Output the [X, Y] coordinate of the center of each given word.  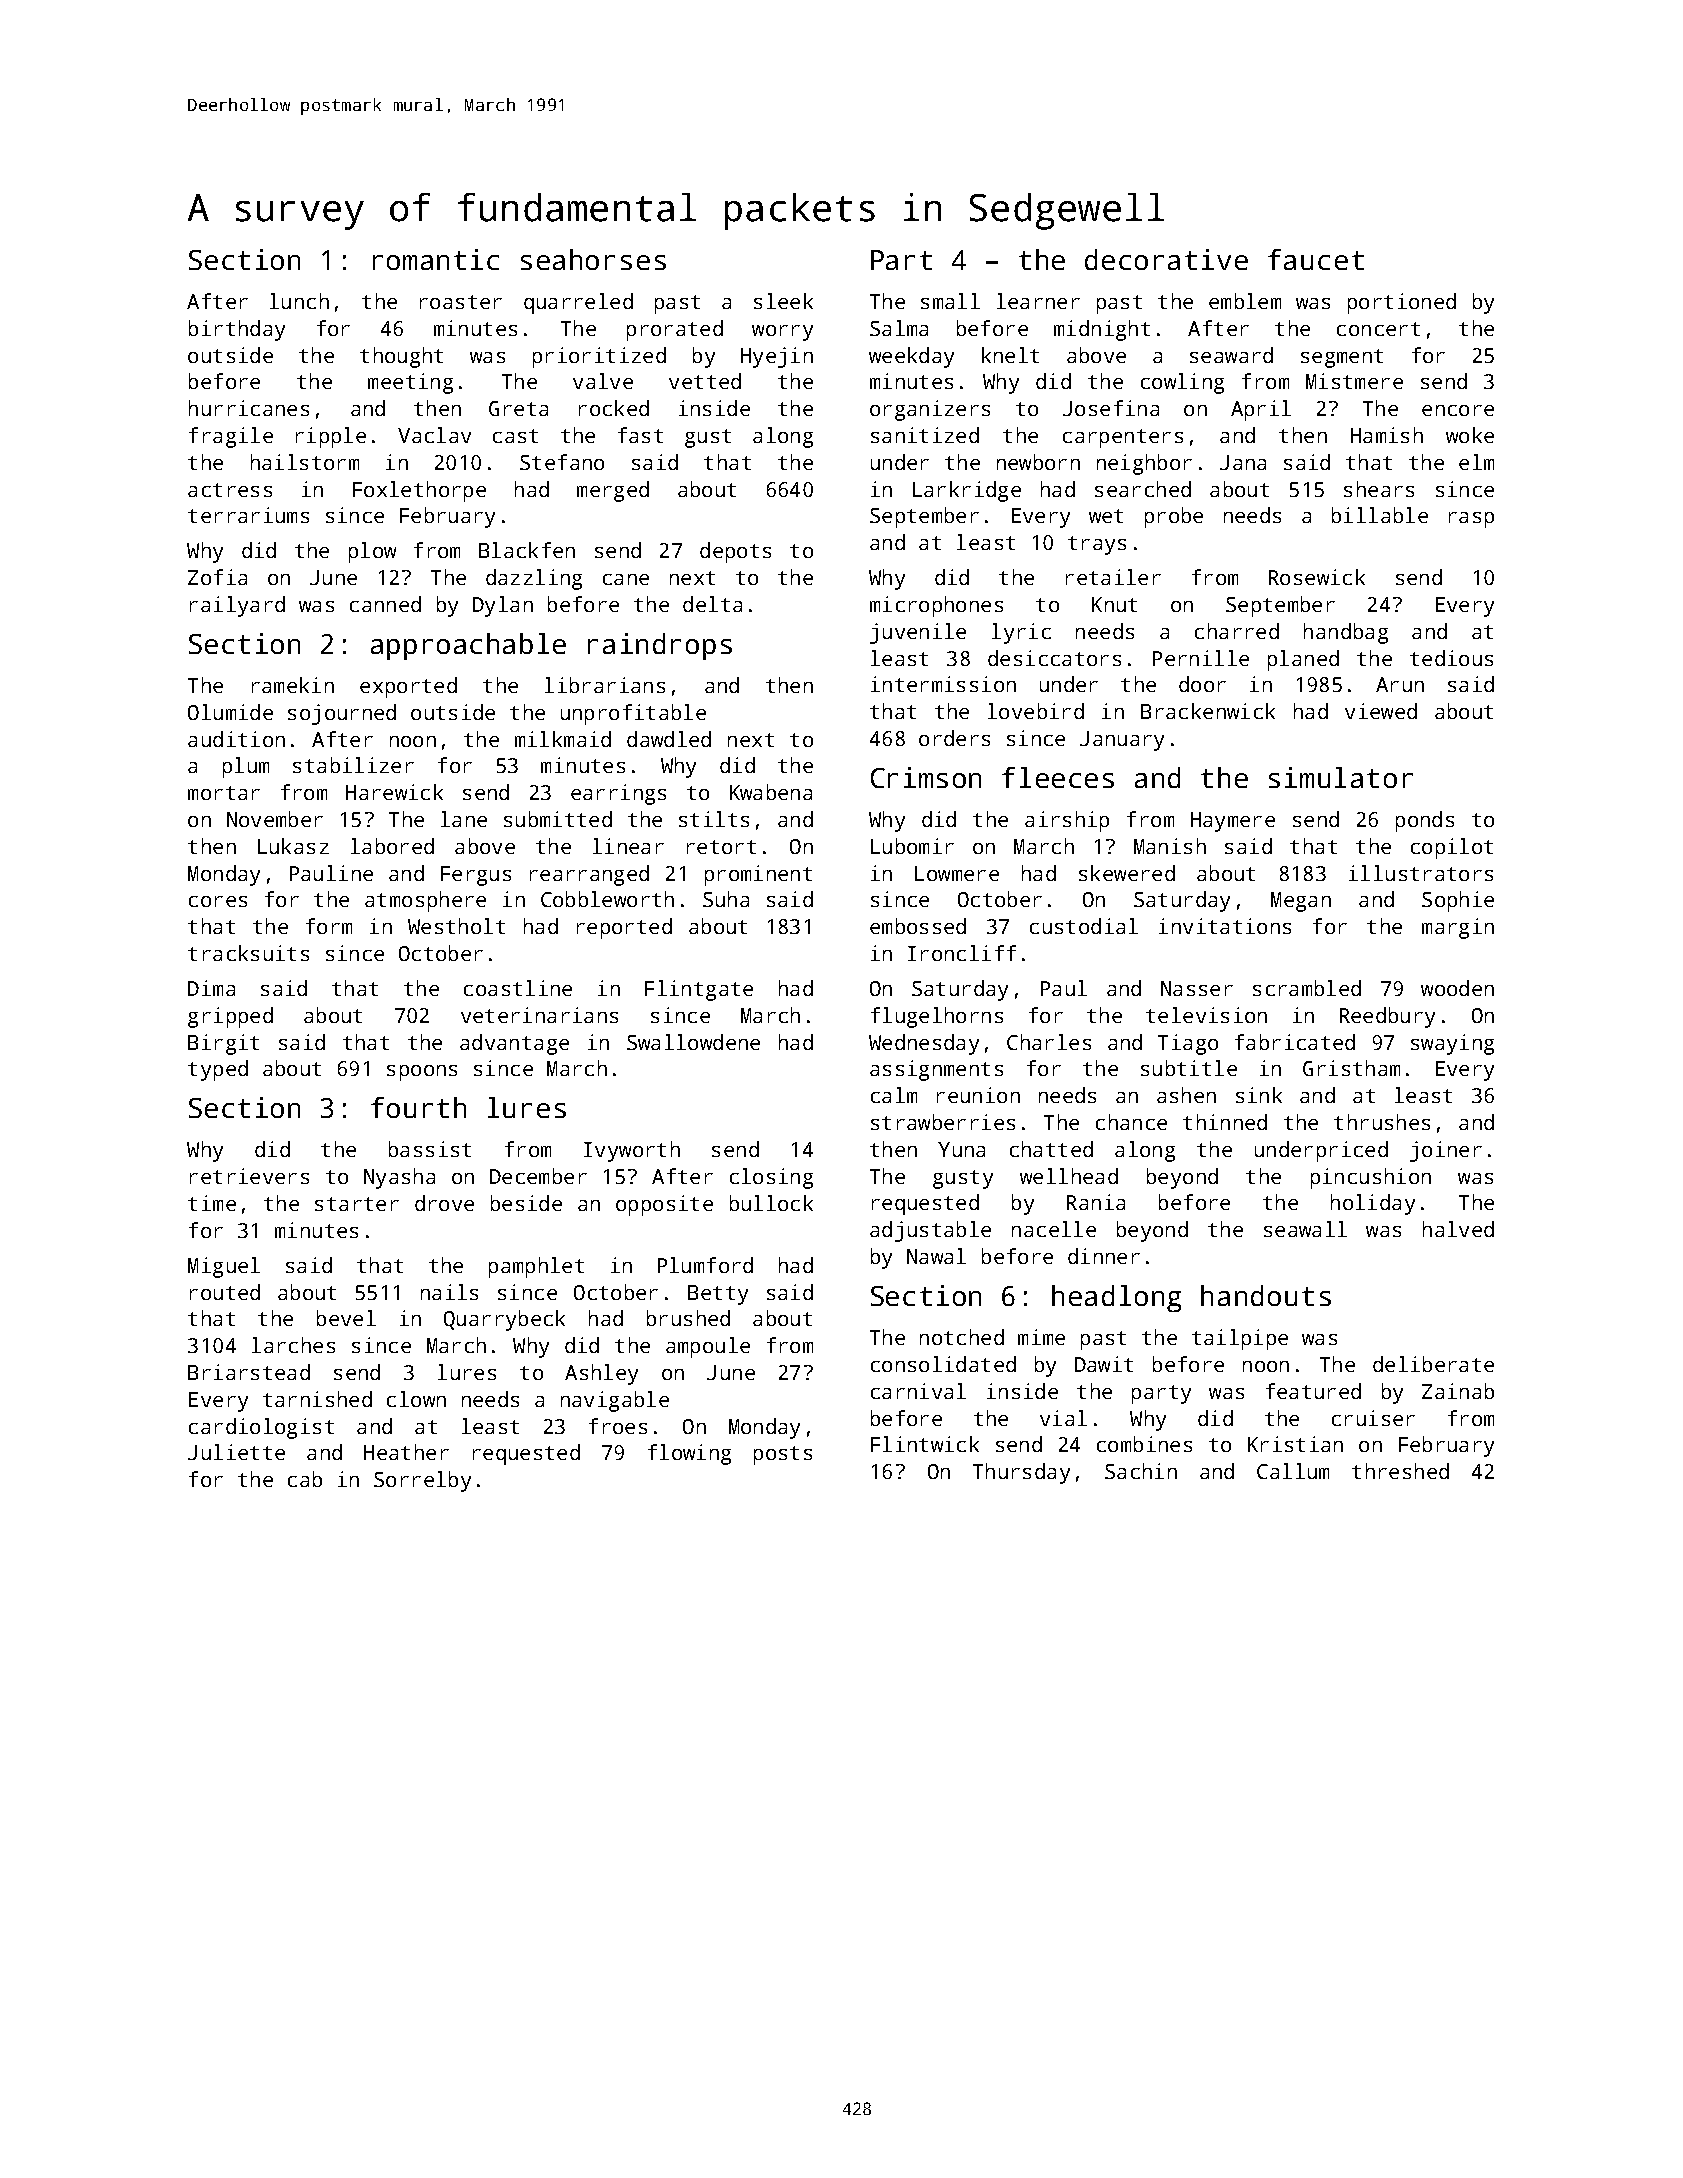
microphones [936, 606]
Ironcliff [962, 953]
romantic [436, 259]
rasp [1471, 520]
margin [1458, 928]
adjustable [930, 1231]
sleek [783, 301]
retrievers [249, 1176]
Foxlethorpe [419, 491]
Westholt [456, 926]
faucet [1316, 259]
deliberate [1433, 1364]
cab [305, 1479]
